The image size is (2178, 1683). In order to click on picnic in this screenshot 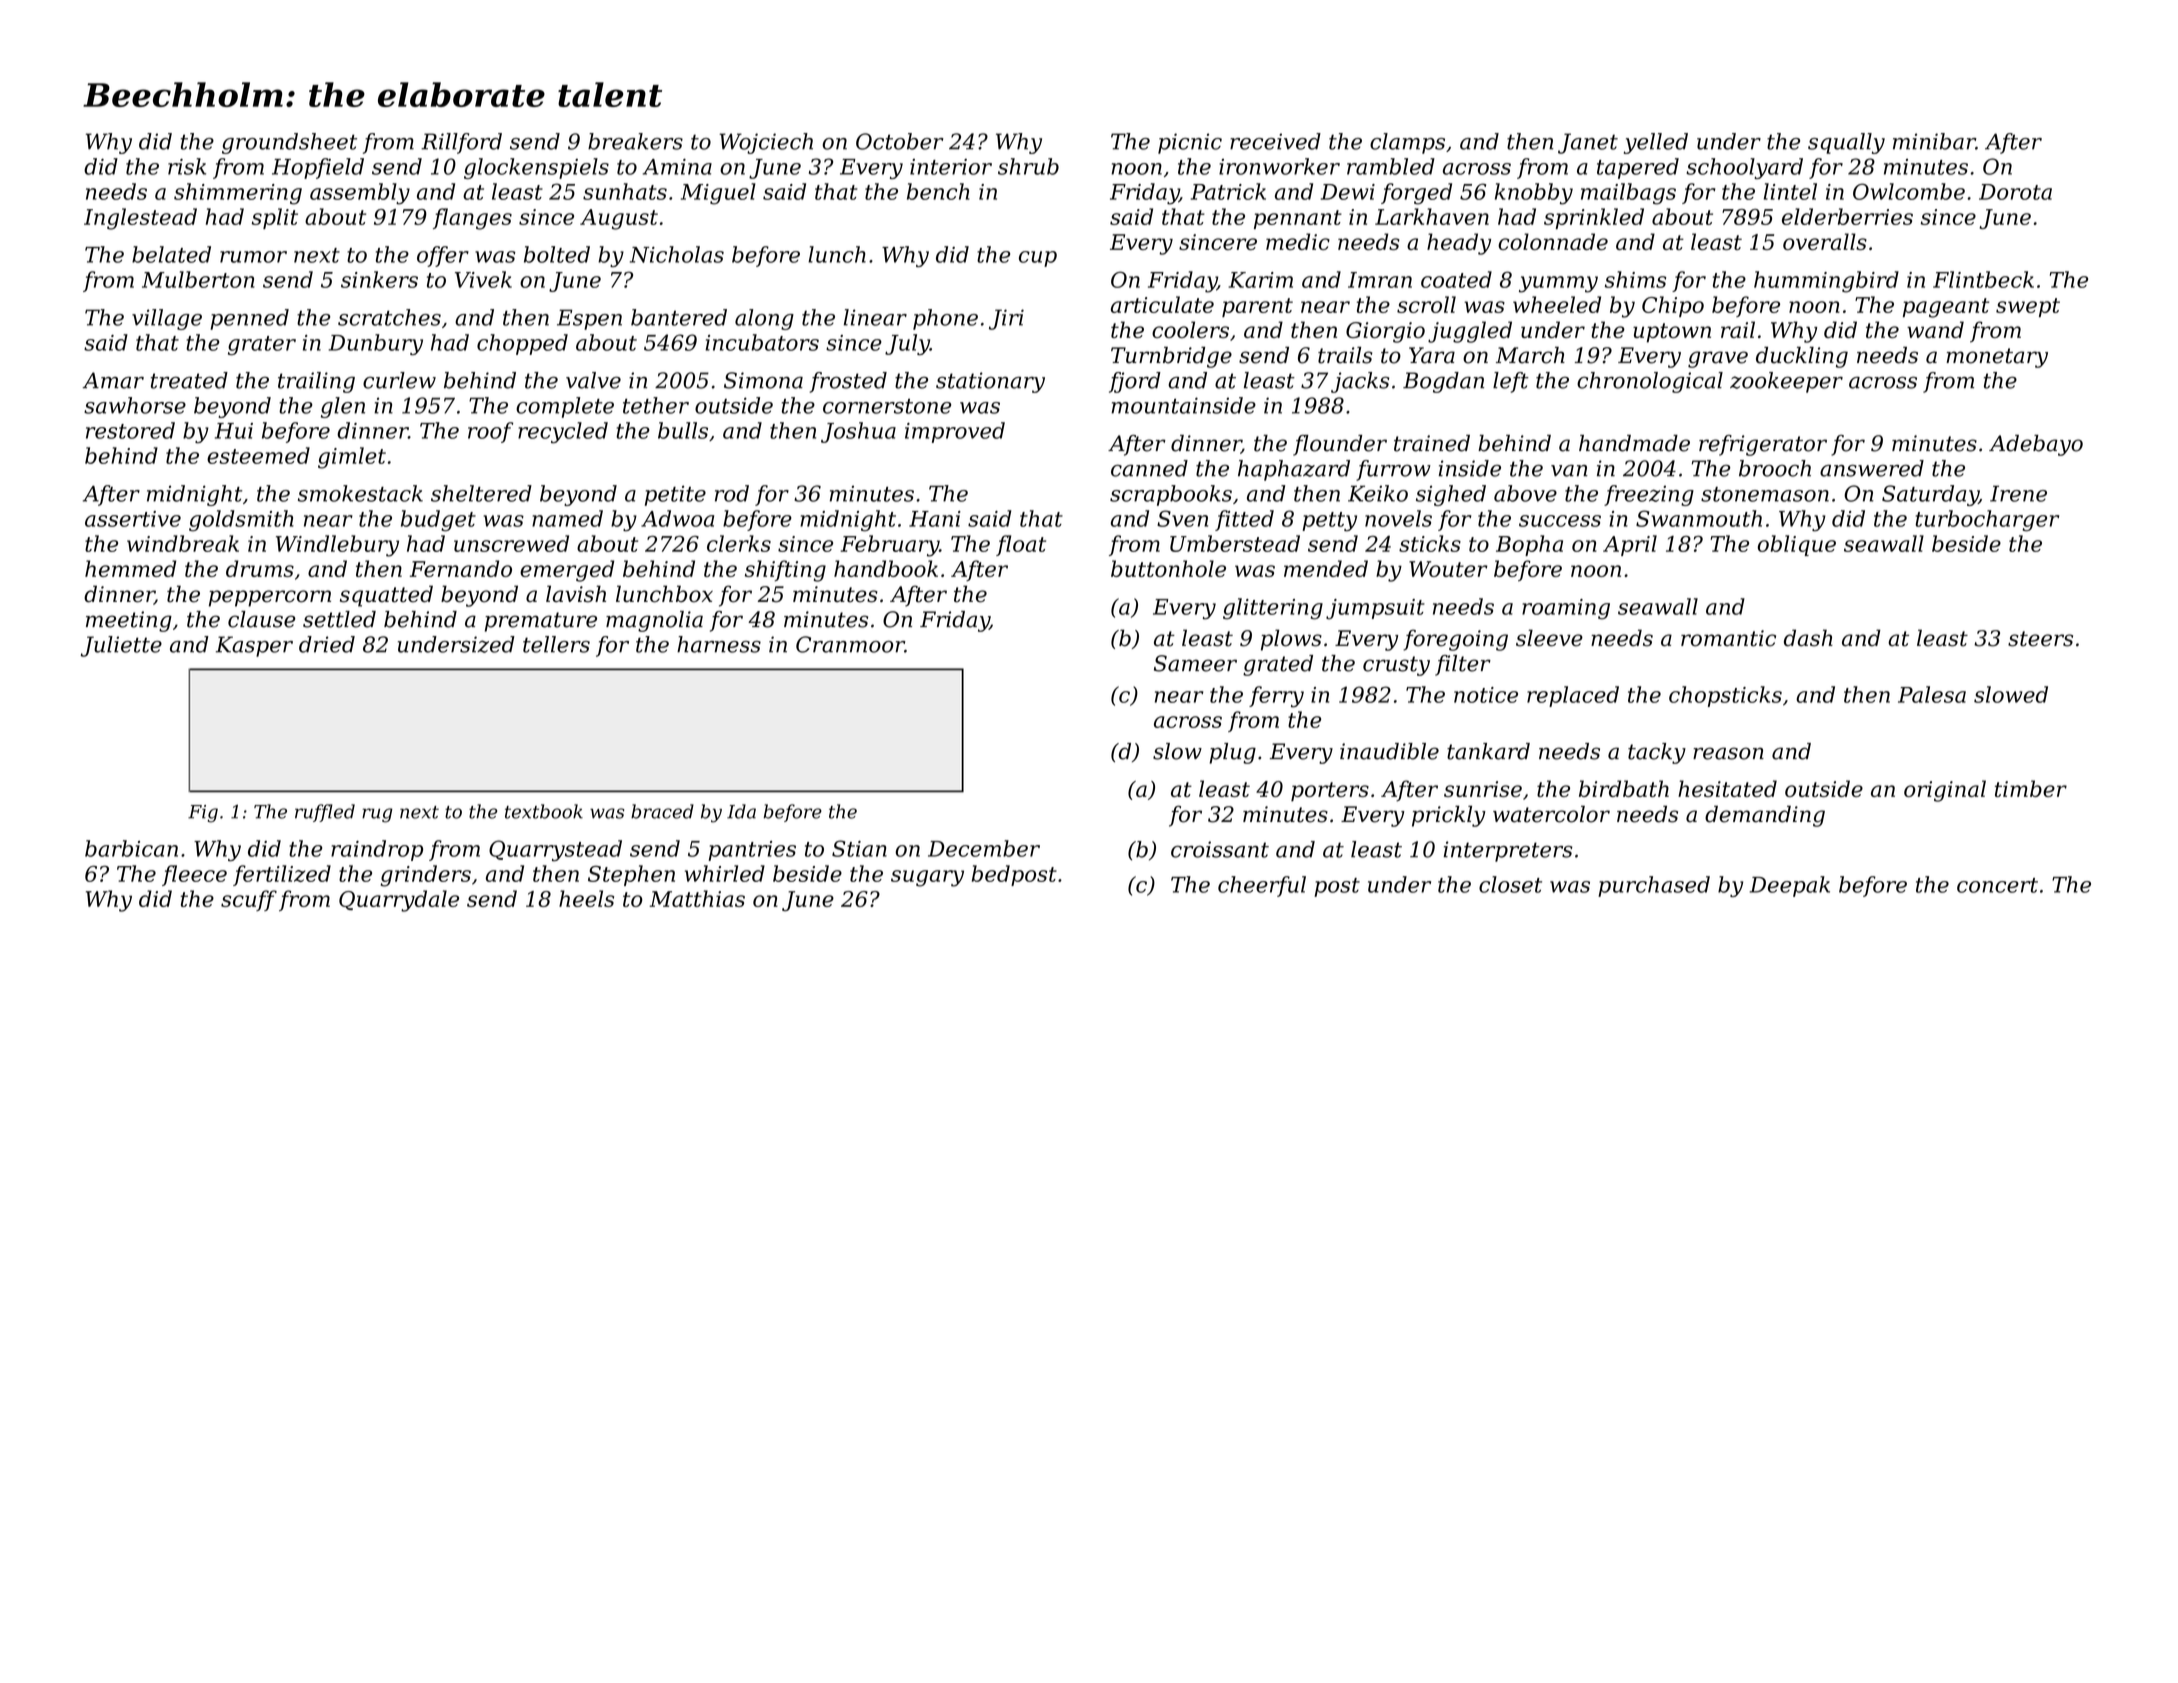, I will do `click(1190, 143)`.
